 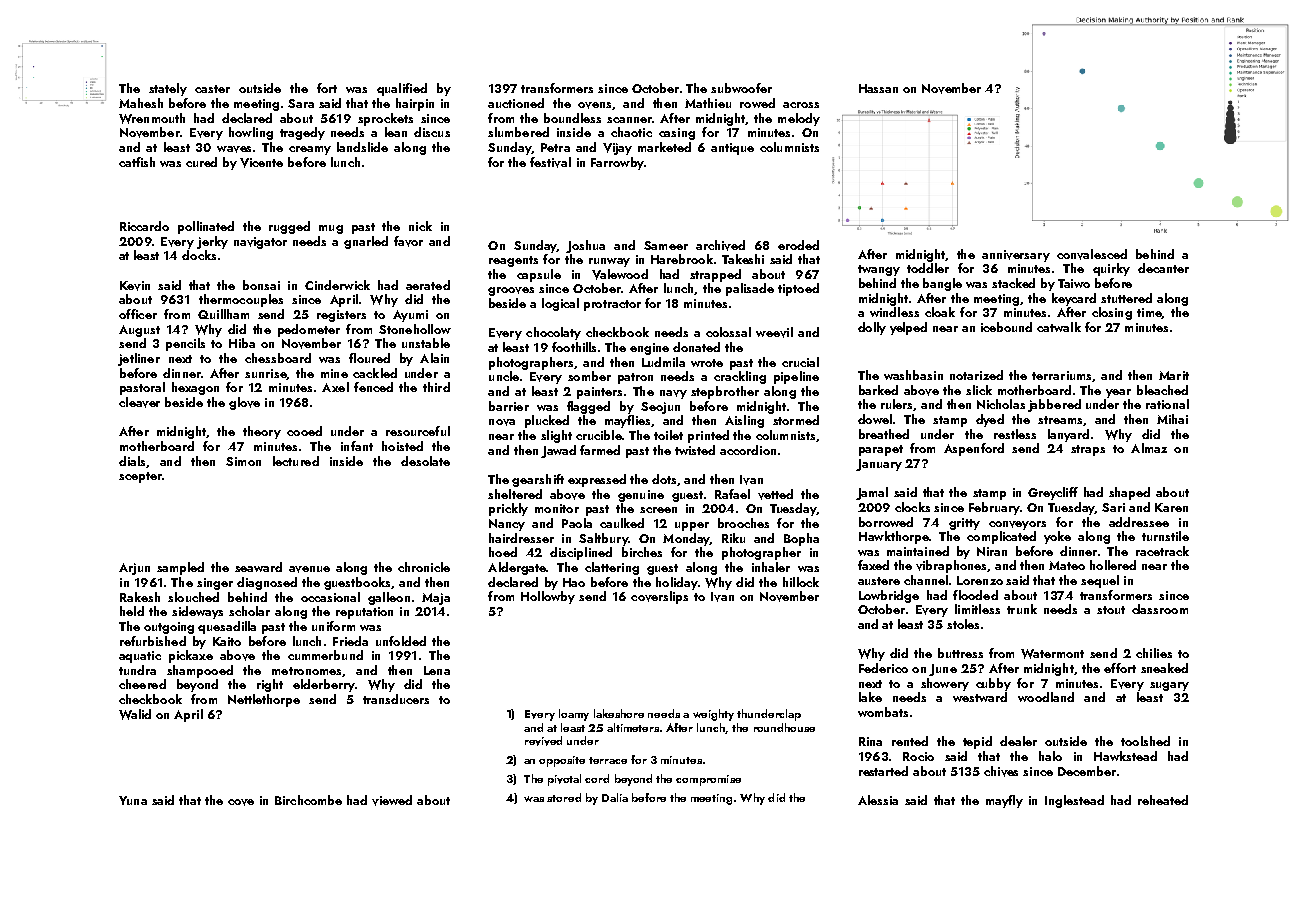 What do you see at coordinates (144, 226) in the screenshot?
I see `Riccardo` at bounding box center [144, 226].
